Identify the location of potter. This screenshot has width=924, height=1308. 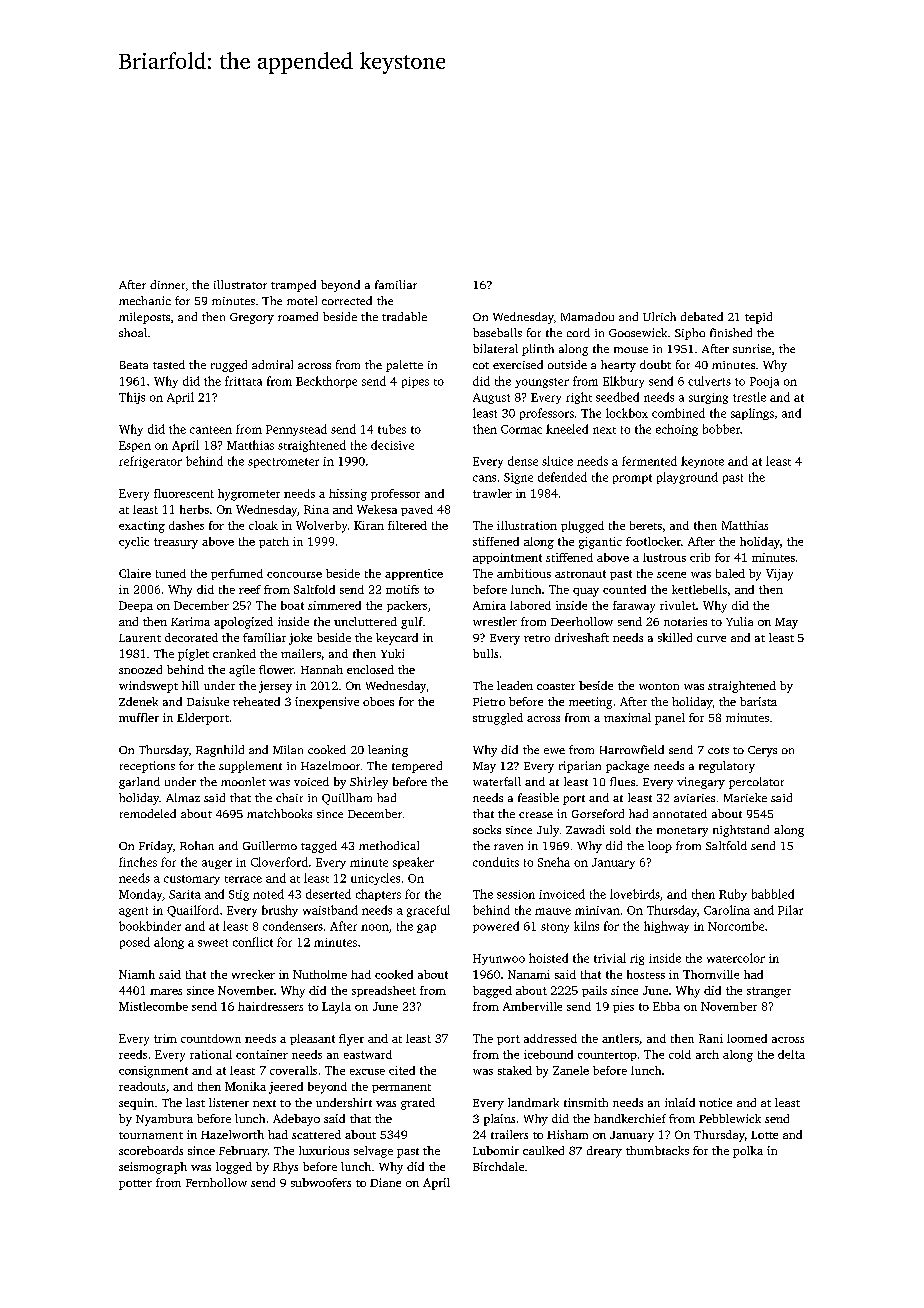
(135, 1185).
